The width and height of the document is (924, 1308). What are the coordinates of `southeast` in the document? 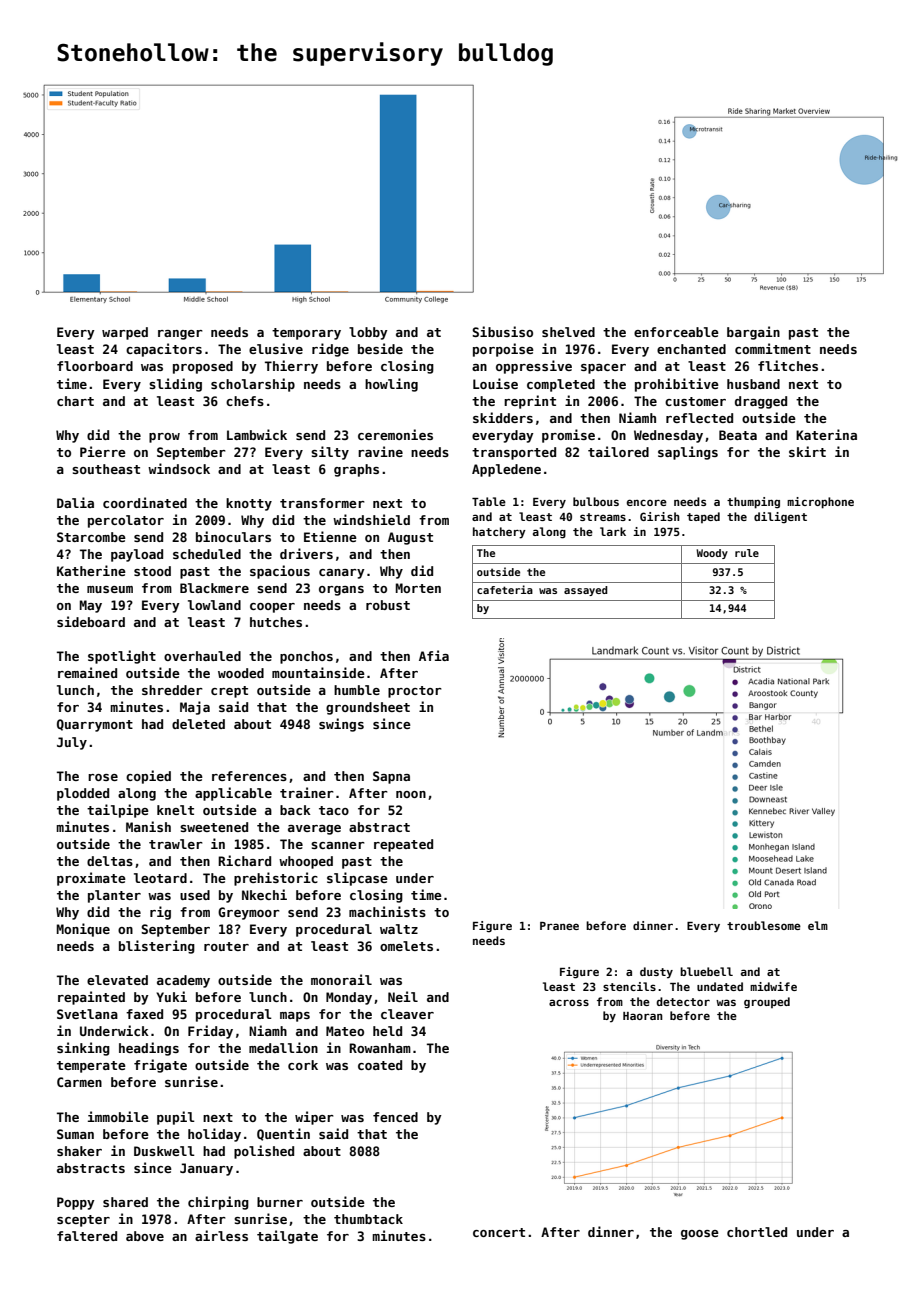 It's located at (106, 469).
